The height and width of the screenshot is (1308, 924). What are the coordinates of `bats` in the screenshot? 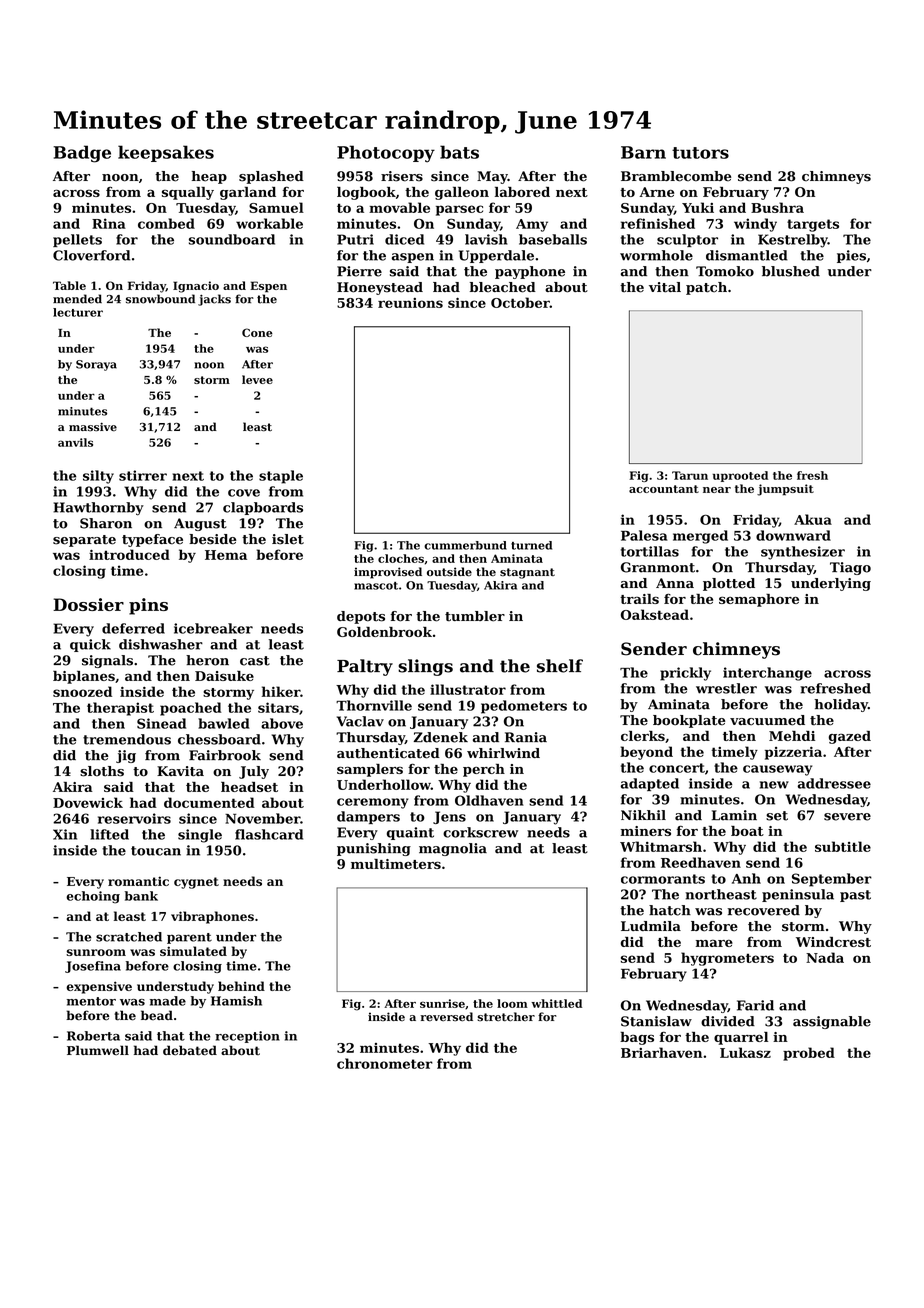 It's located at (459, 152).
